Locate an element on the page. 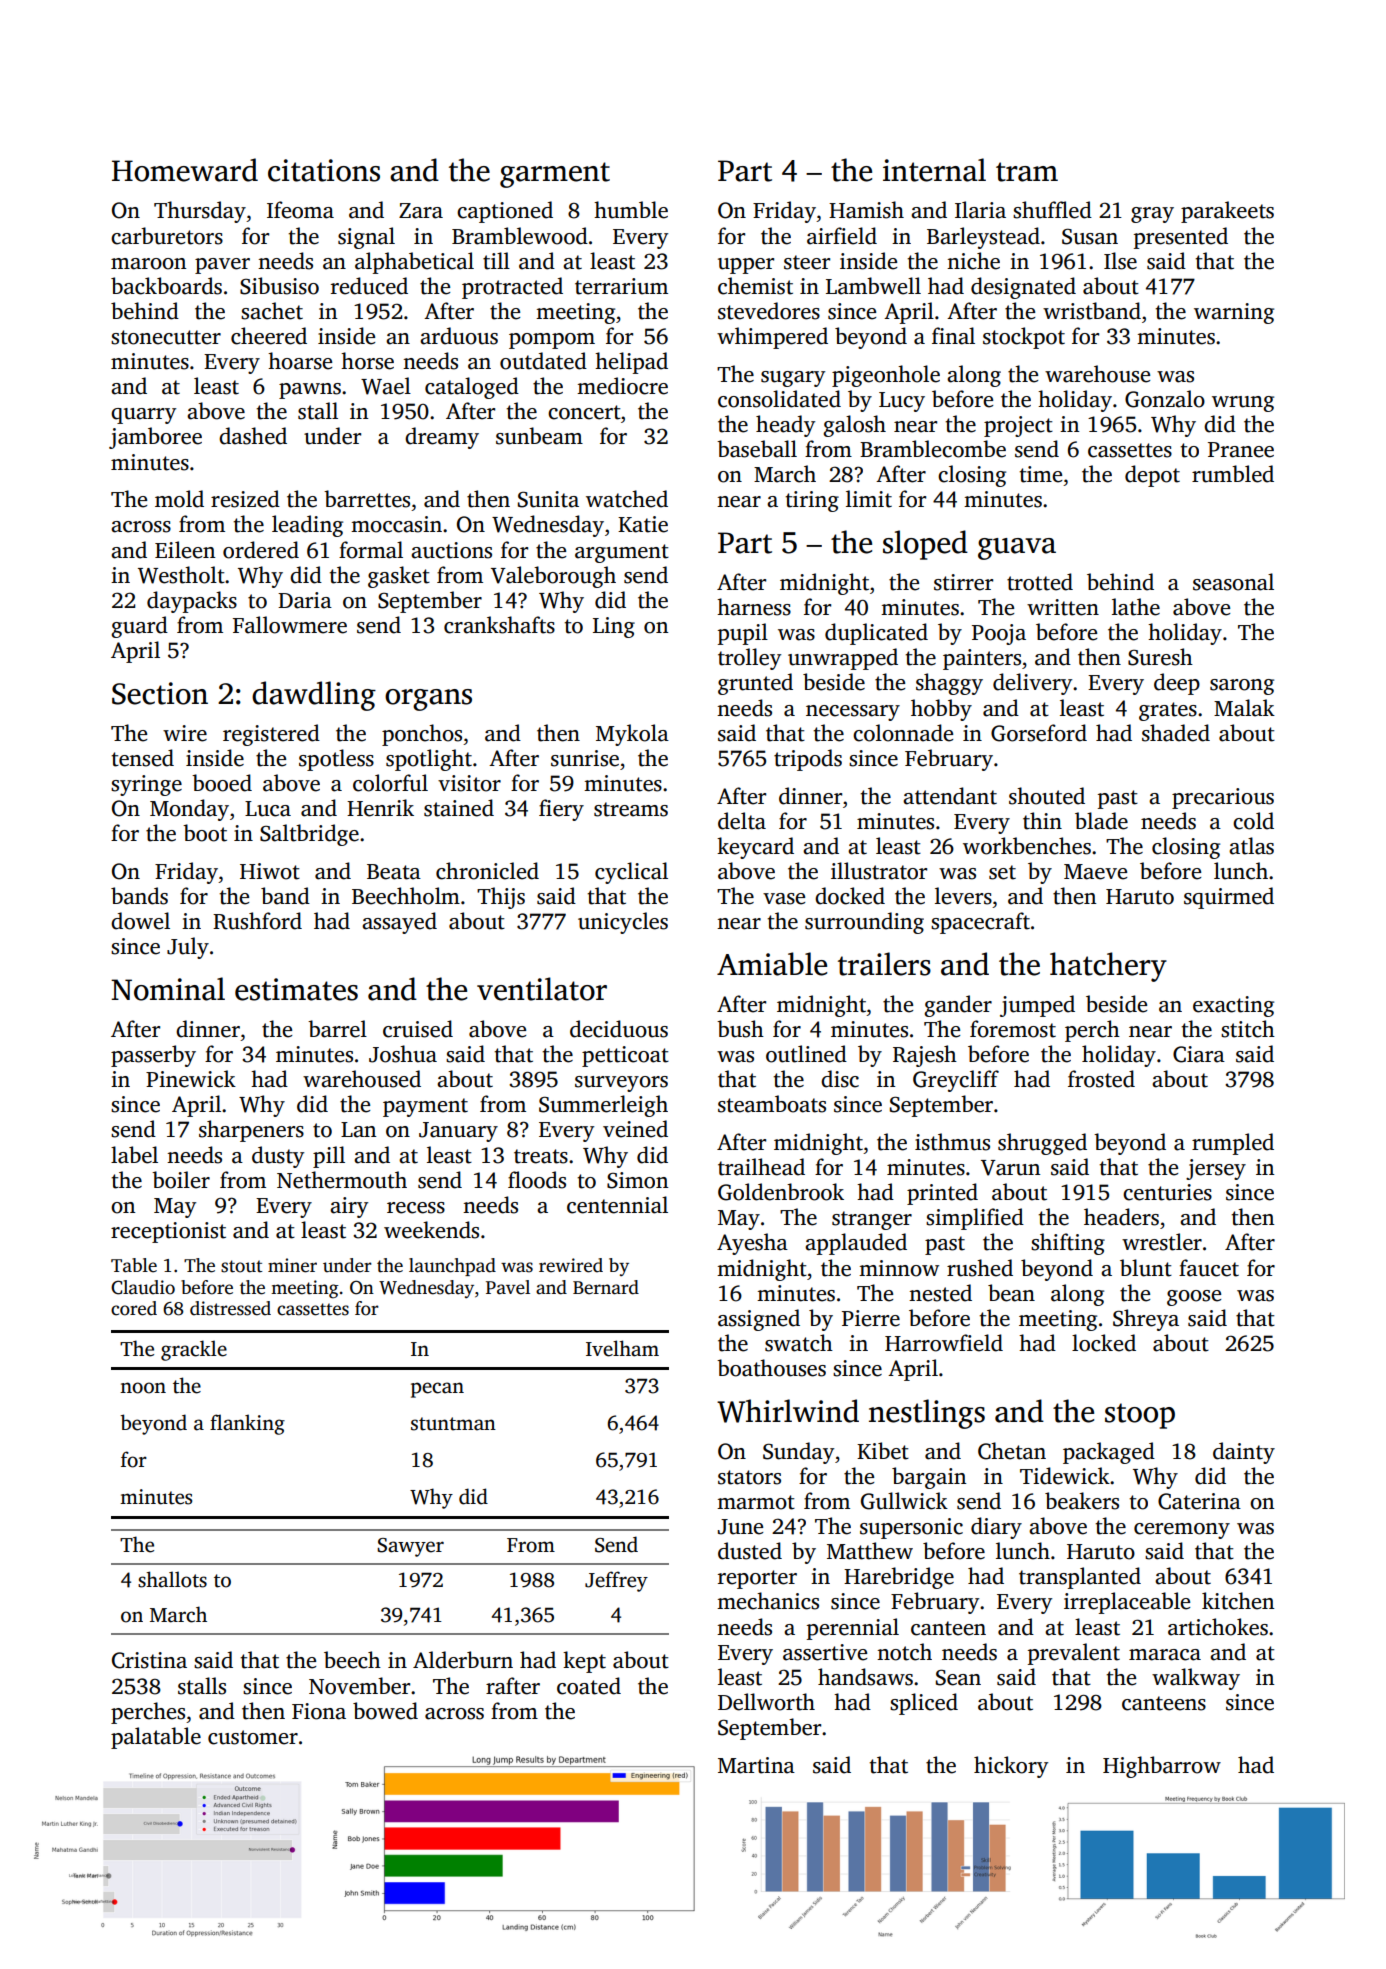  coated is located at coordinates (589, 1686).
